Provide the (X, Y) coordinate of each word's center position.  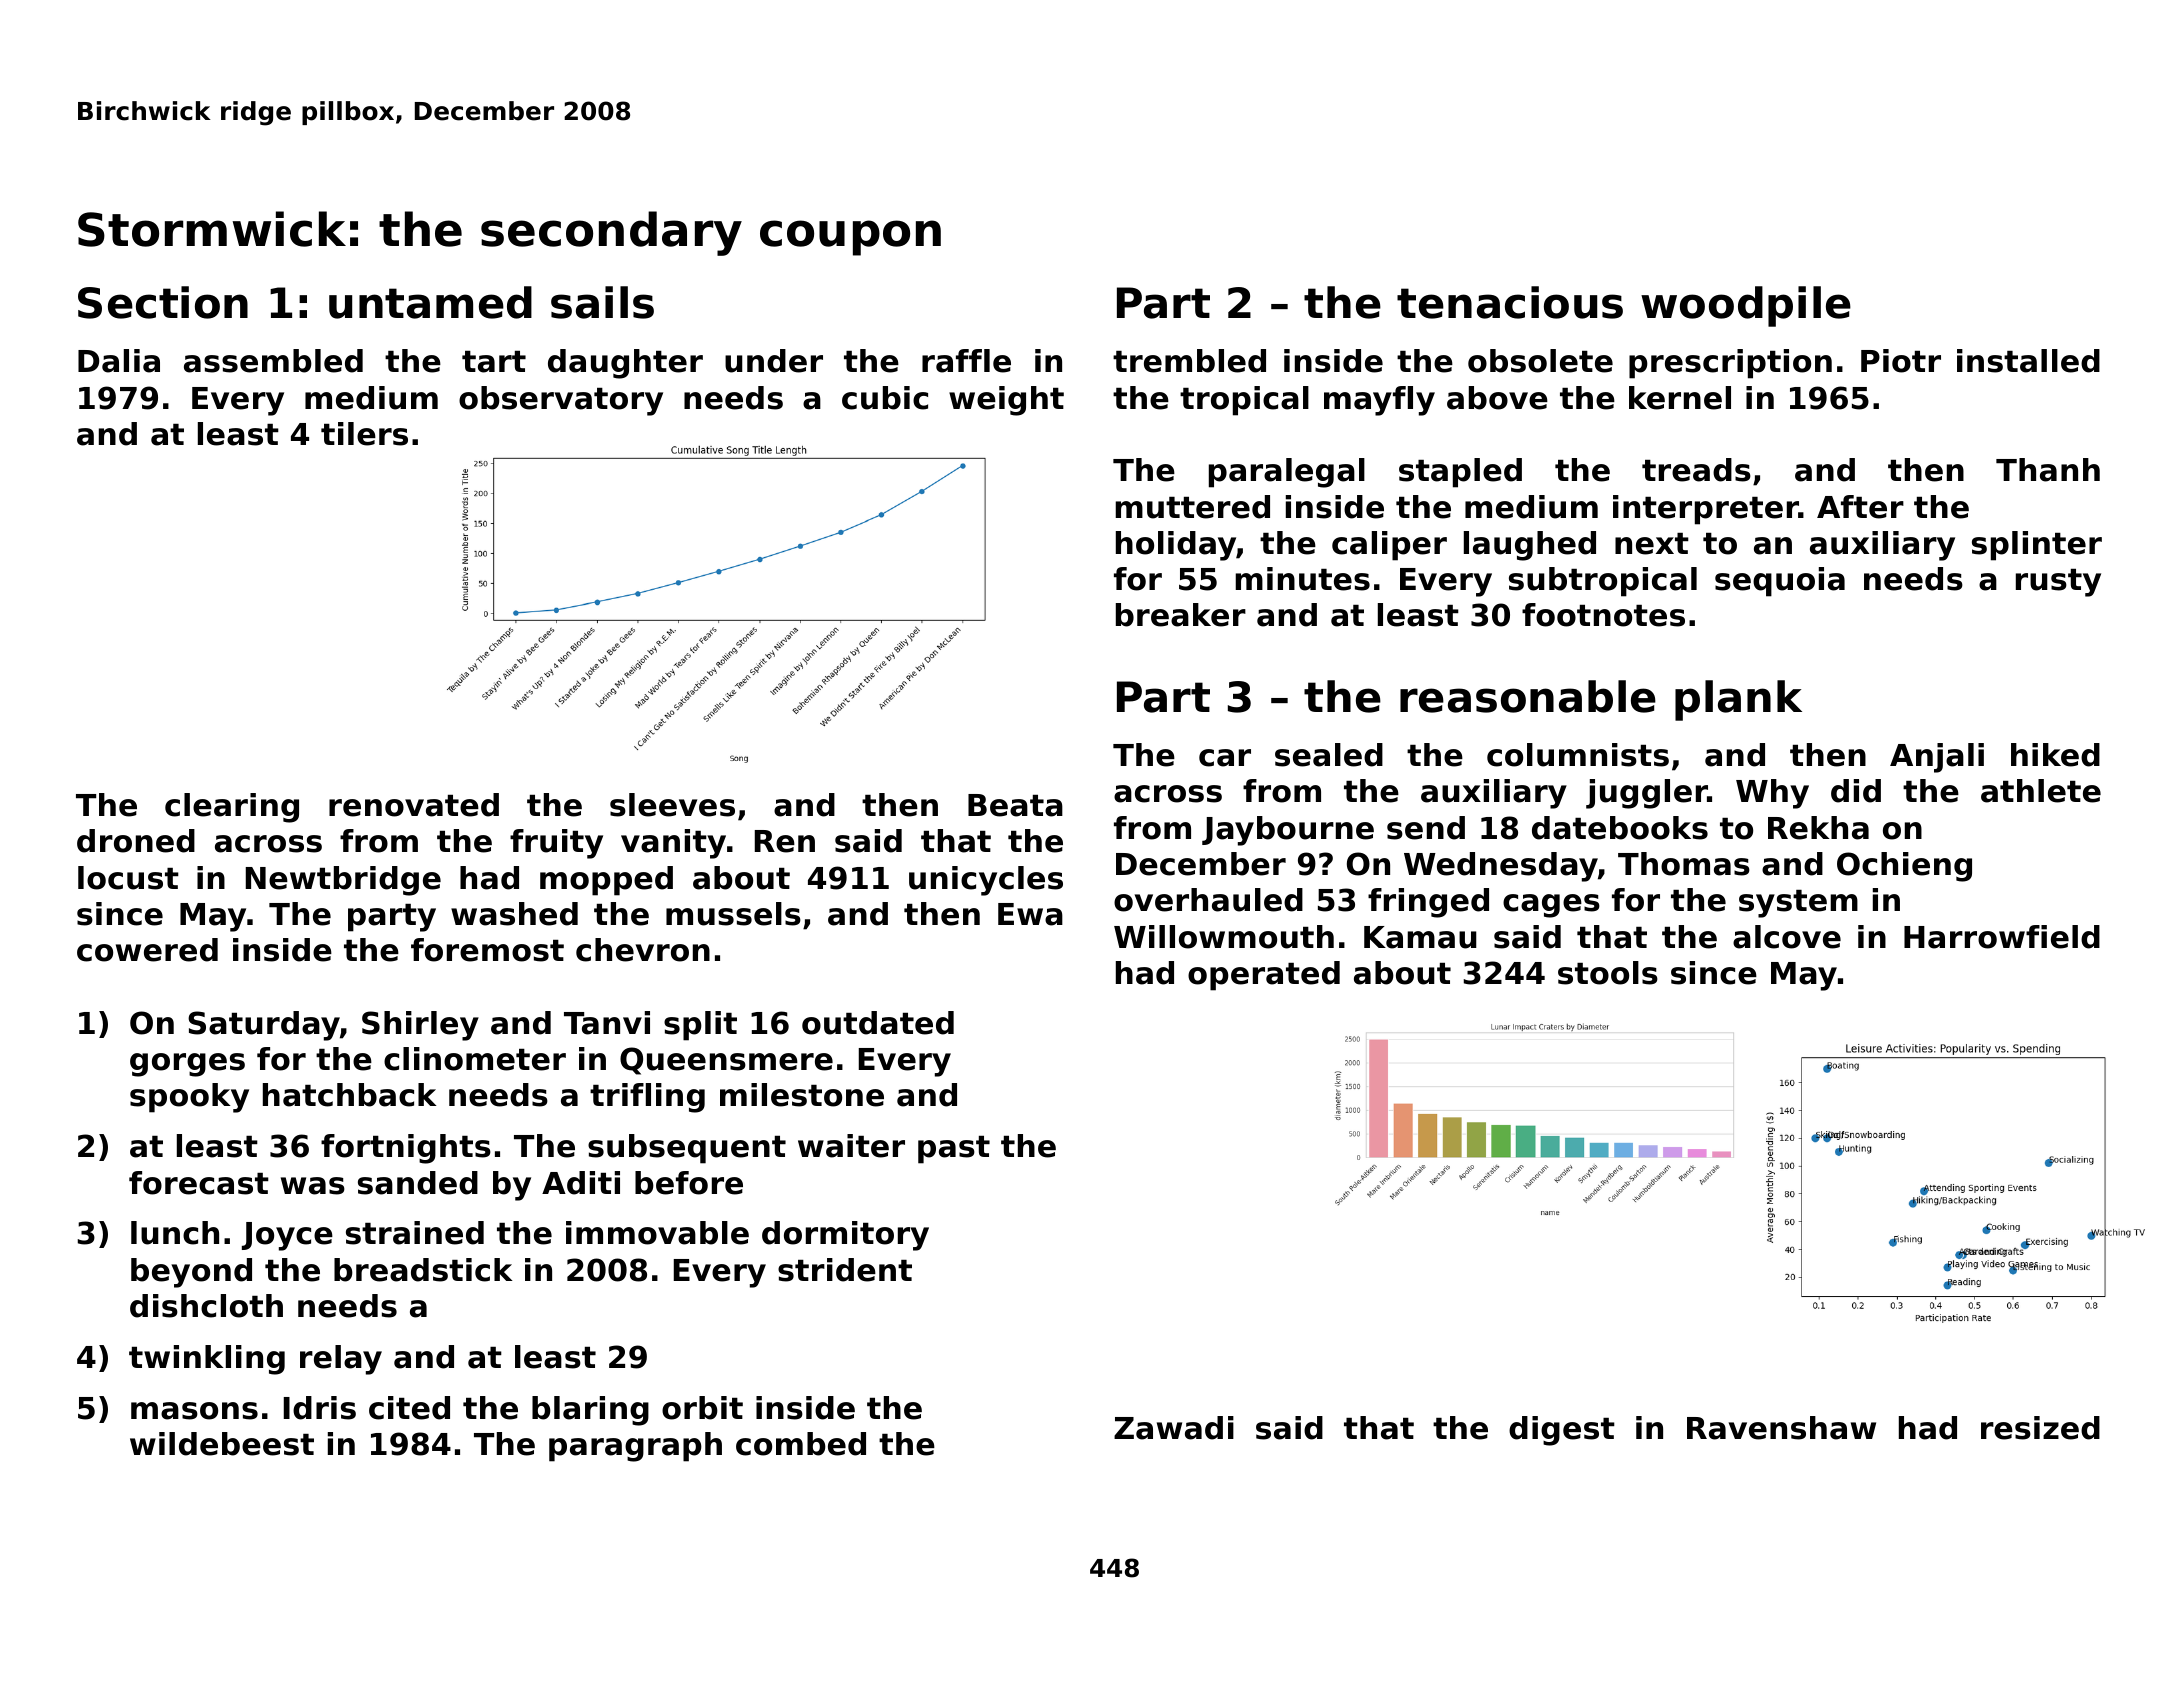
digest (1562, 1431)
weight (1006, 401)
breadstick (423, 1270)
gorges (187, 1065)
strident (845, 1270)
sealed (1329, 755)
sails (602, 302)
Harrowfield (2002, 937)
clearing (232, 808)
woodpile (1746, 306)
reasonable (1528, 696)
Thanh (2048, 470)
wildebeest (222, 1444)
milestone (802, 1095)
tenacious (1510, 302)
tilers (364, 434)
